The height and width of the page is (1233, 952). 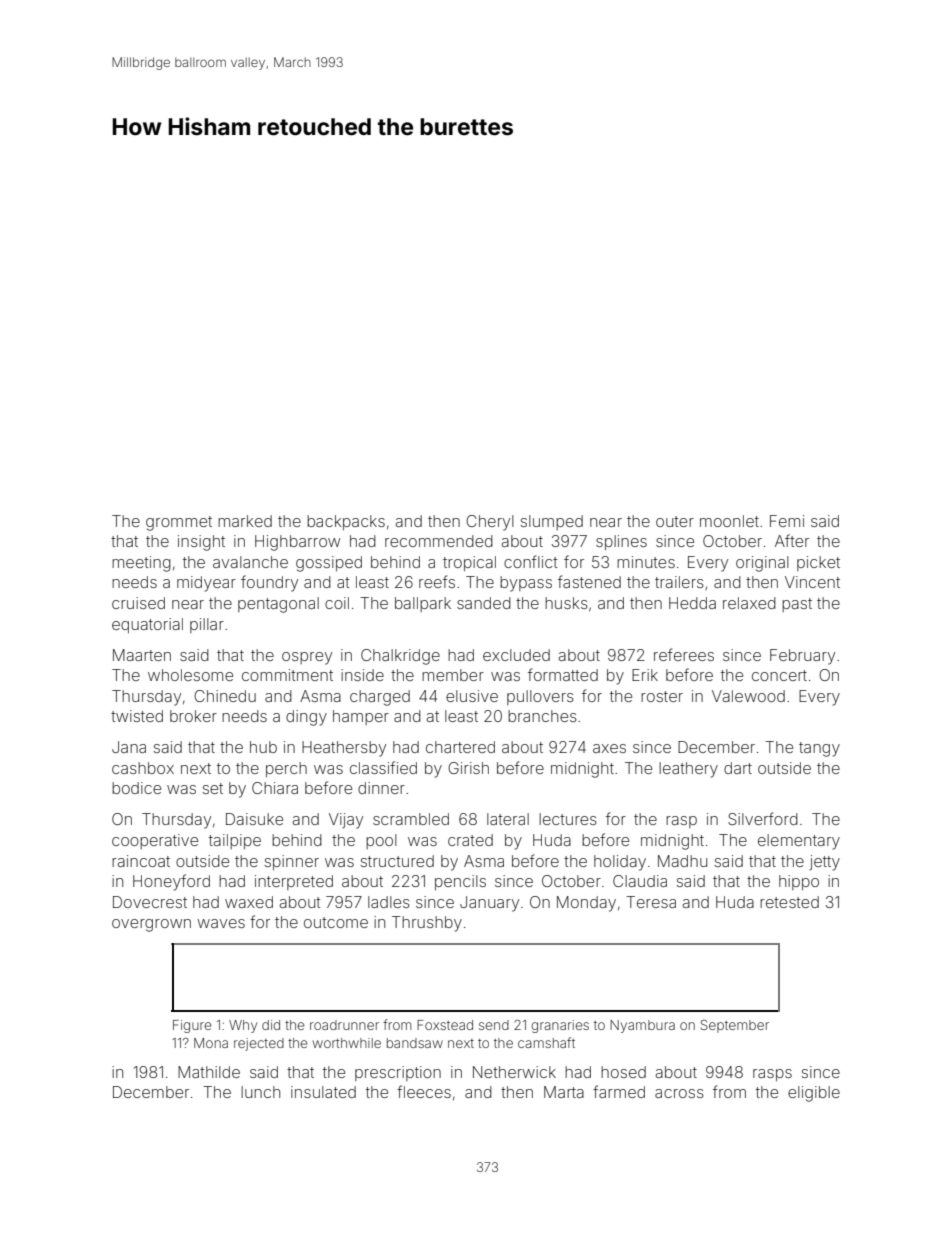 What do you see at coordinates (814, 1094) in the page?
I see `eligible` at bounding box center [814, 1094].
